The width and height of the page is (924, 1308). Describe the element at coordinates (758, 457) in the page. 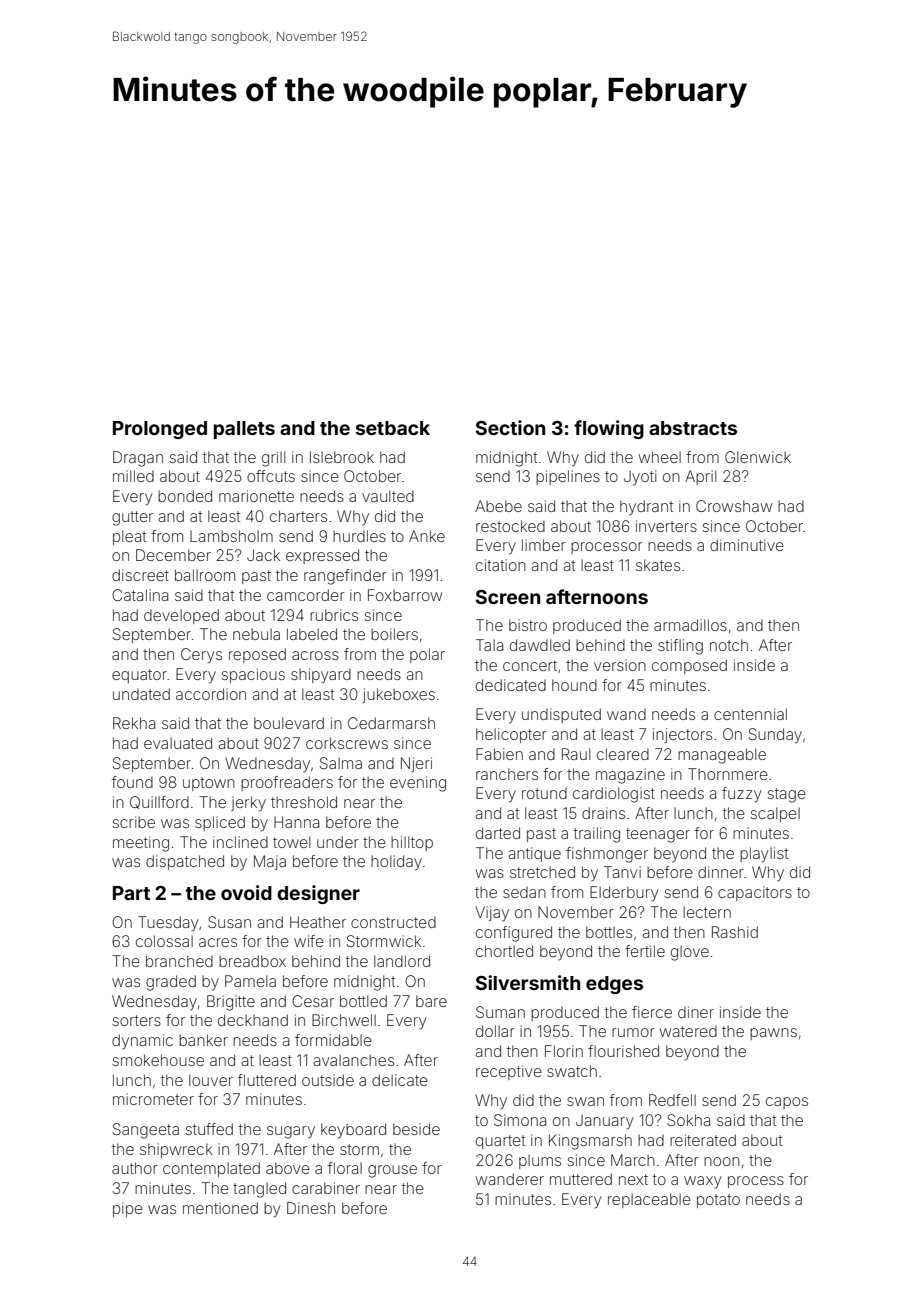

I see `Glenwick` at that location.
